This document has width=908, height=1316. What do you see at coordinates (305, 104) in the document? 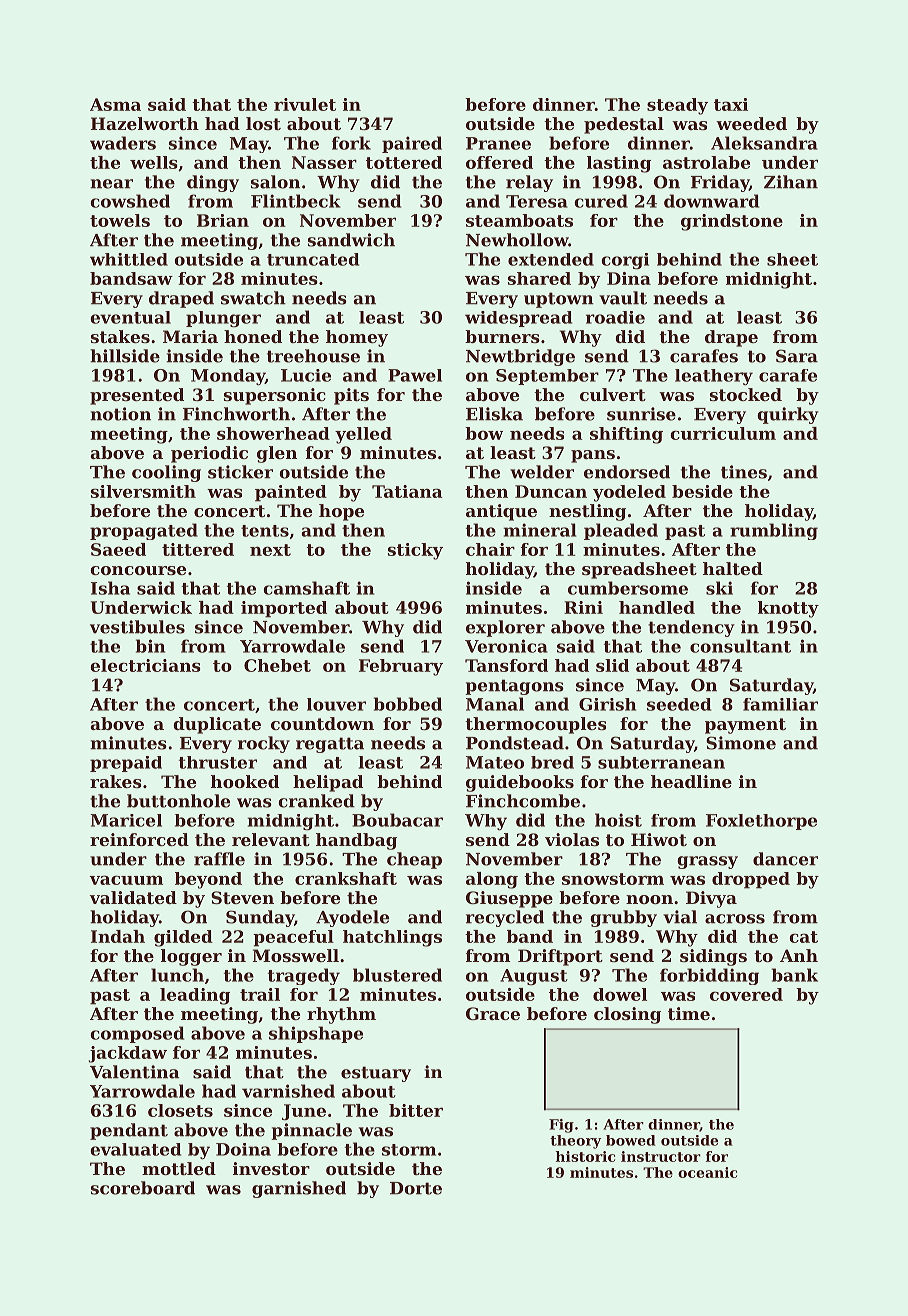
I see `rivulet` at bounding box center [305, 104].
